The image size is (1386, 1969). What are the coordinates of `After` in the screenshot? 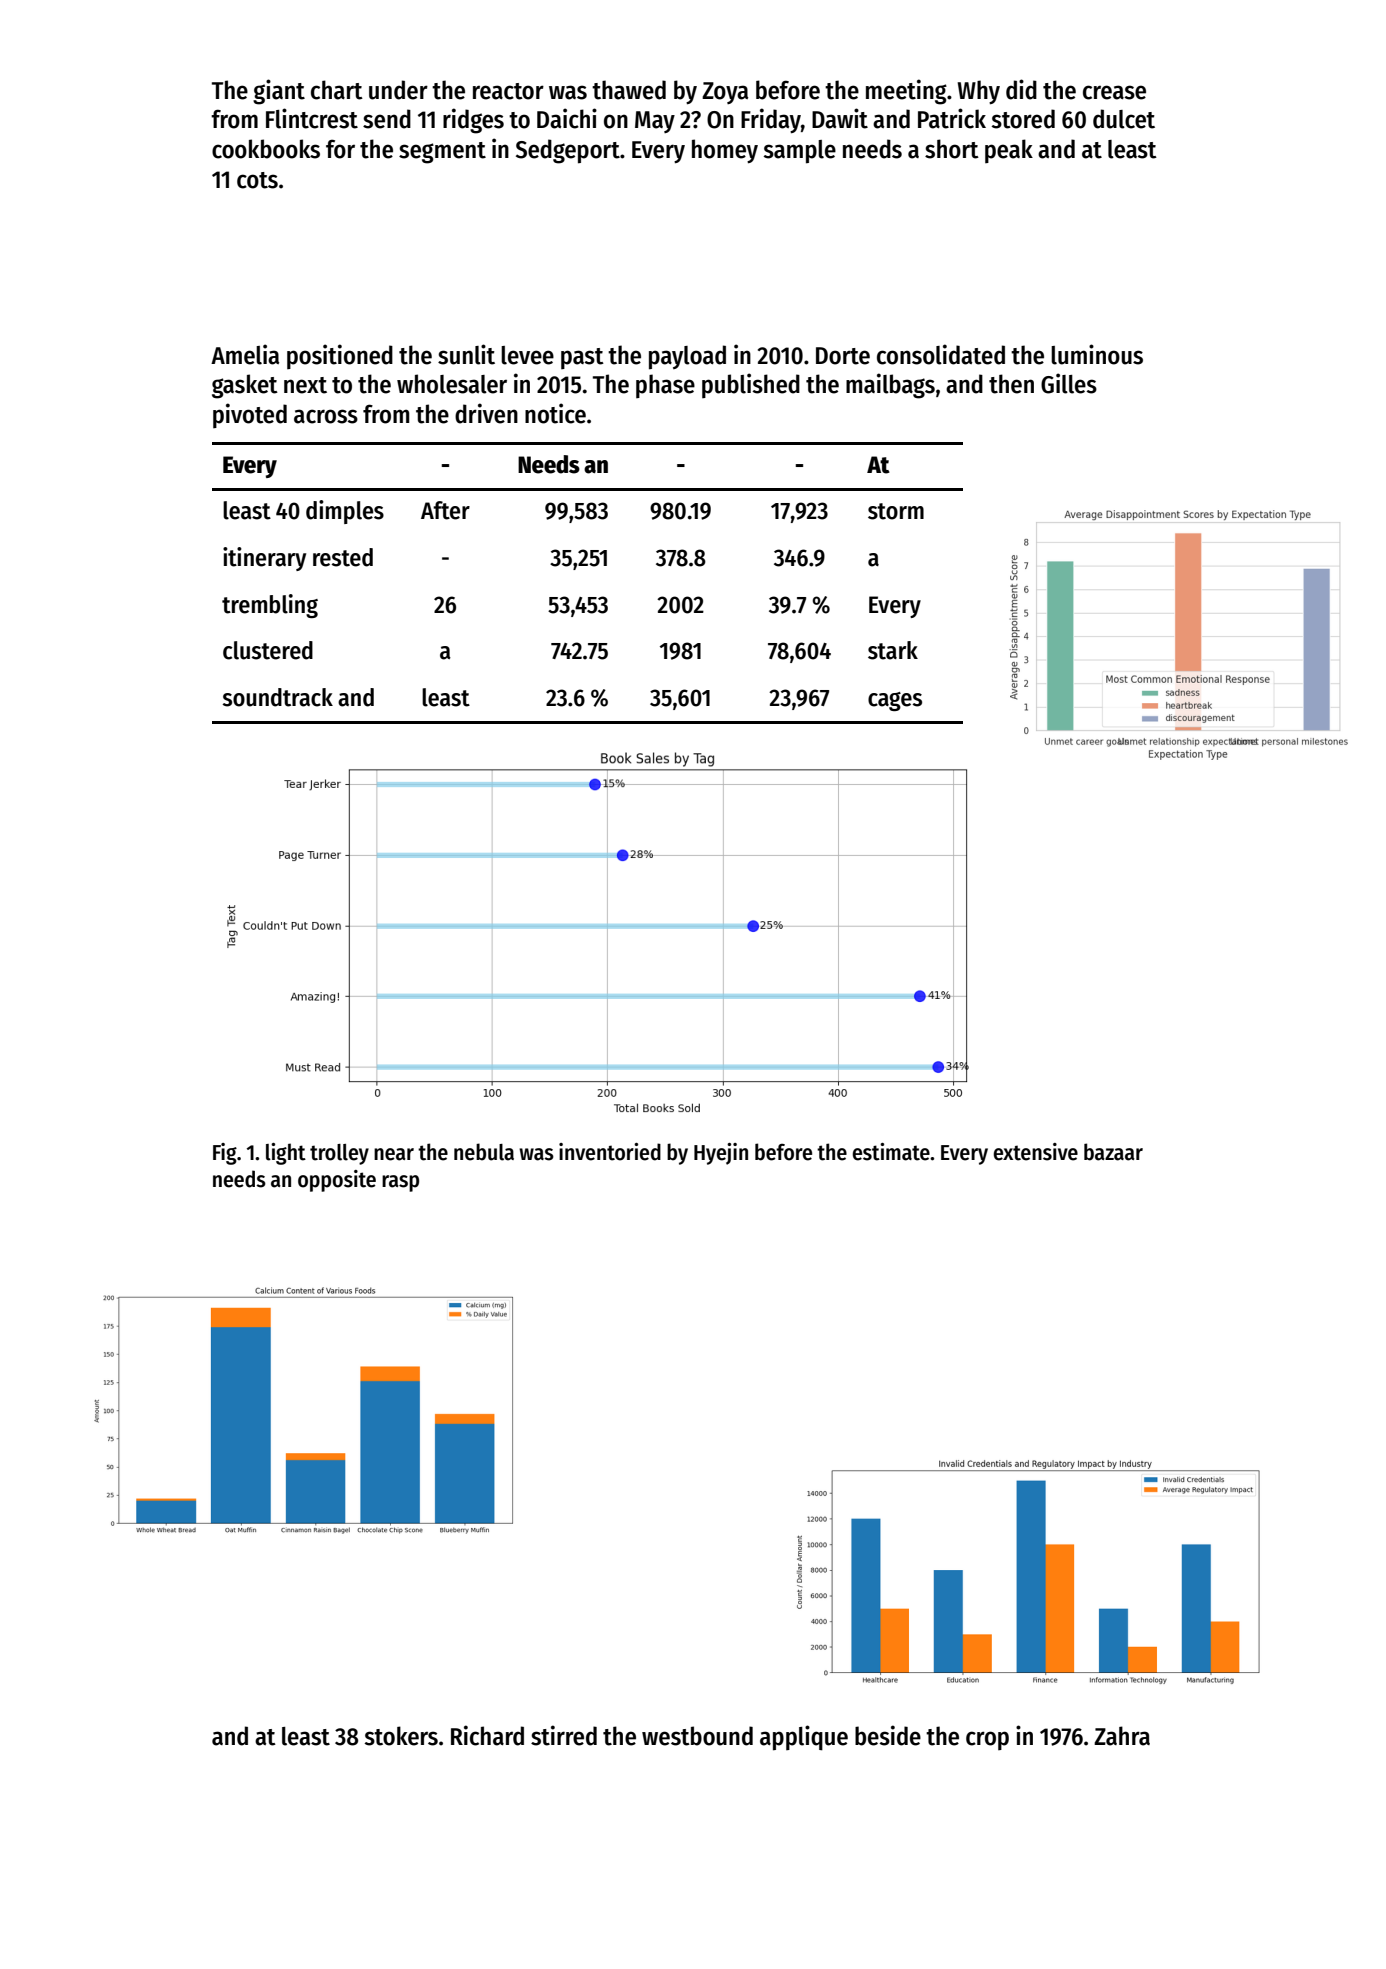 It's located at (445, 510).
